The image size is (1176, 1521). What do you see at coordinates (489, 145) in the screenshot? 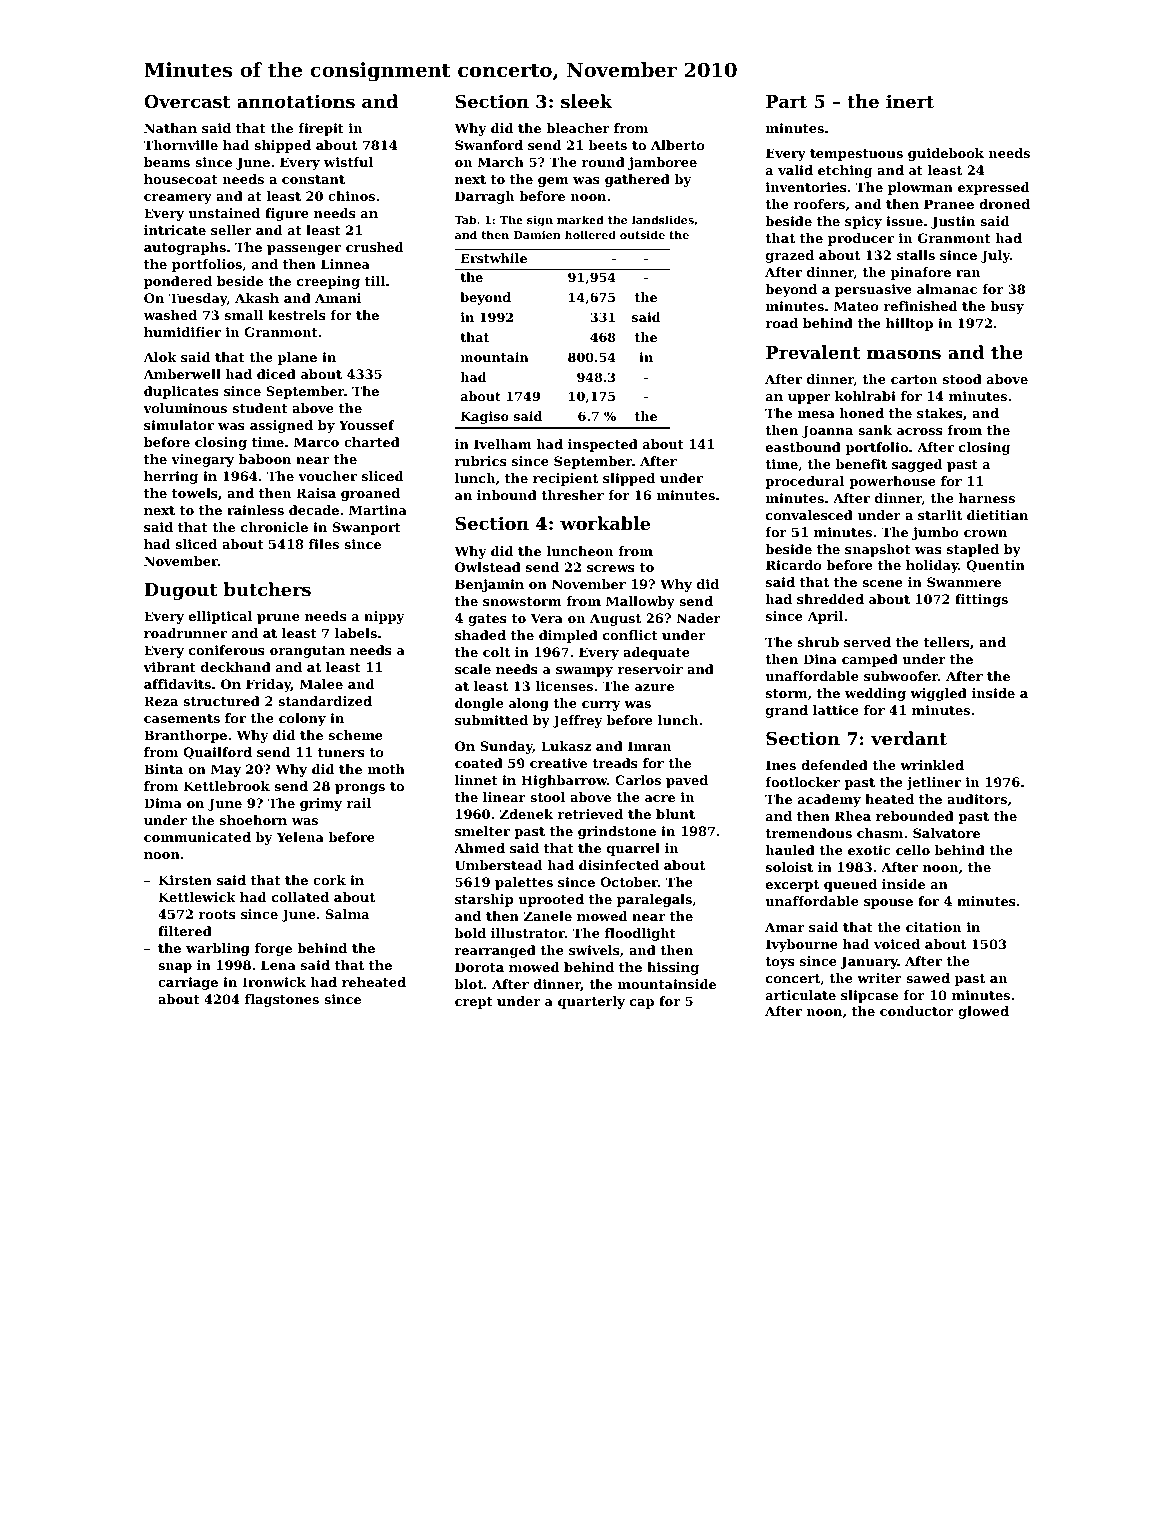
I see `Swanford` at bounding box center [489, 145].
